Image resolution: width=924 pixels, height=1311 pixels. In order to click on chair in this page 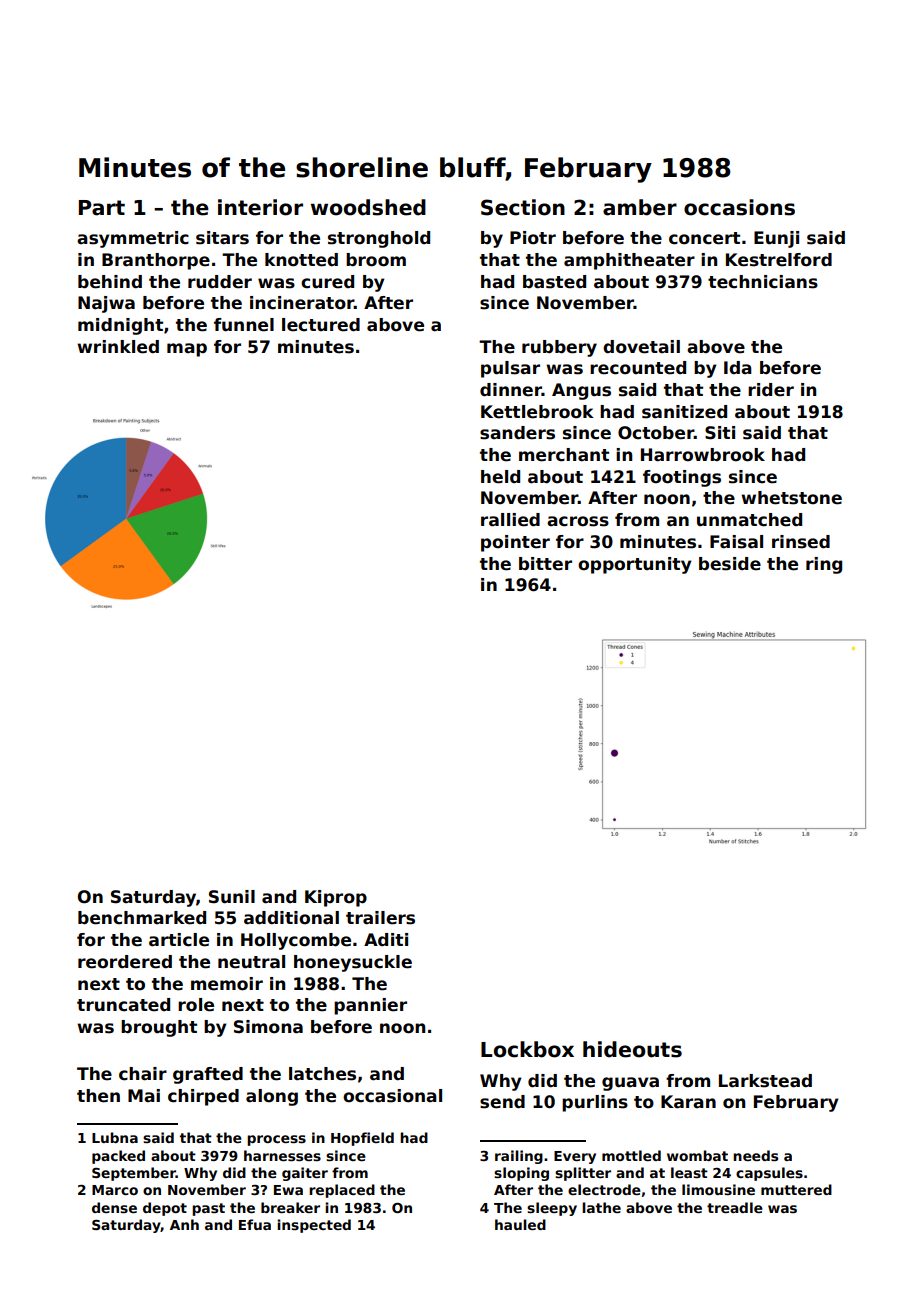, I will do `click(143, 1074)`.
